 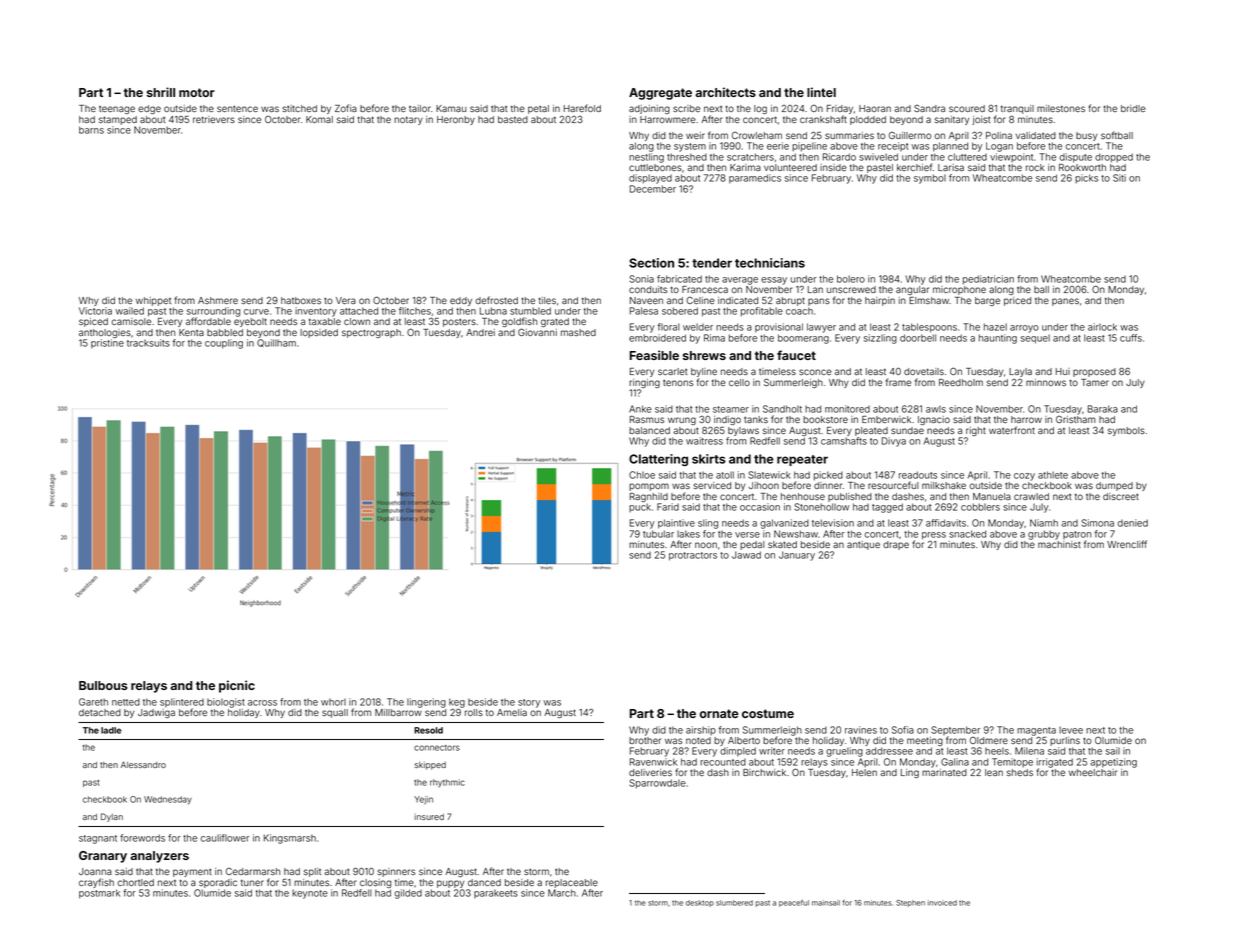 I want to click on detached, so click(x=100, y=712).
